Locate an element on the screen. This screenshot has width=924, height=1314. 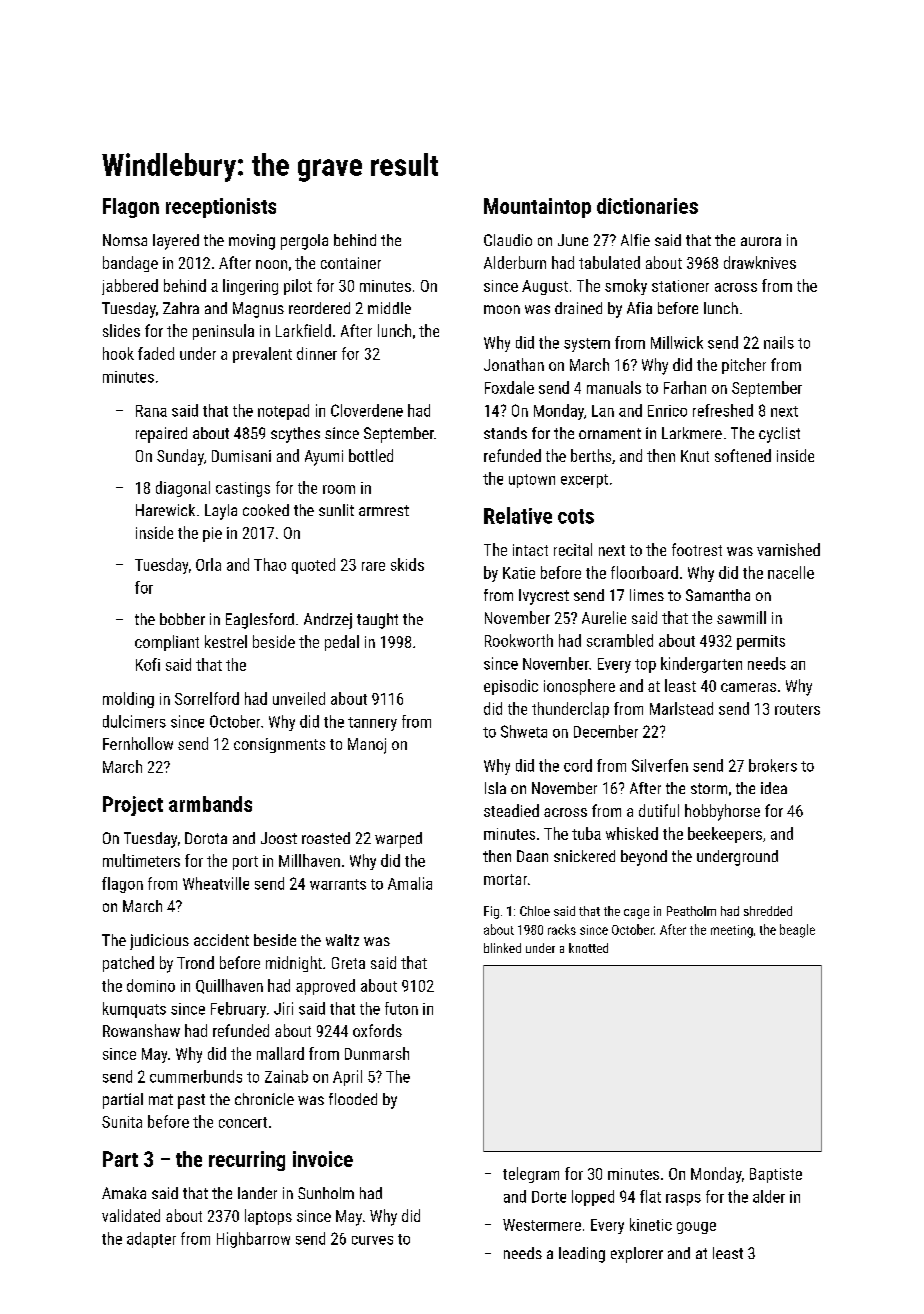
pie is located at coordinates (212, 534).
